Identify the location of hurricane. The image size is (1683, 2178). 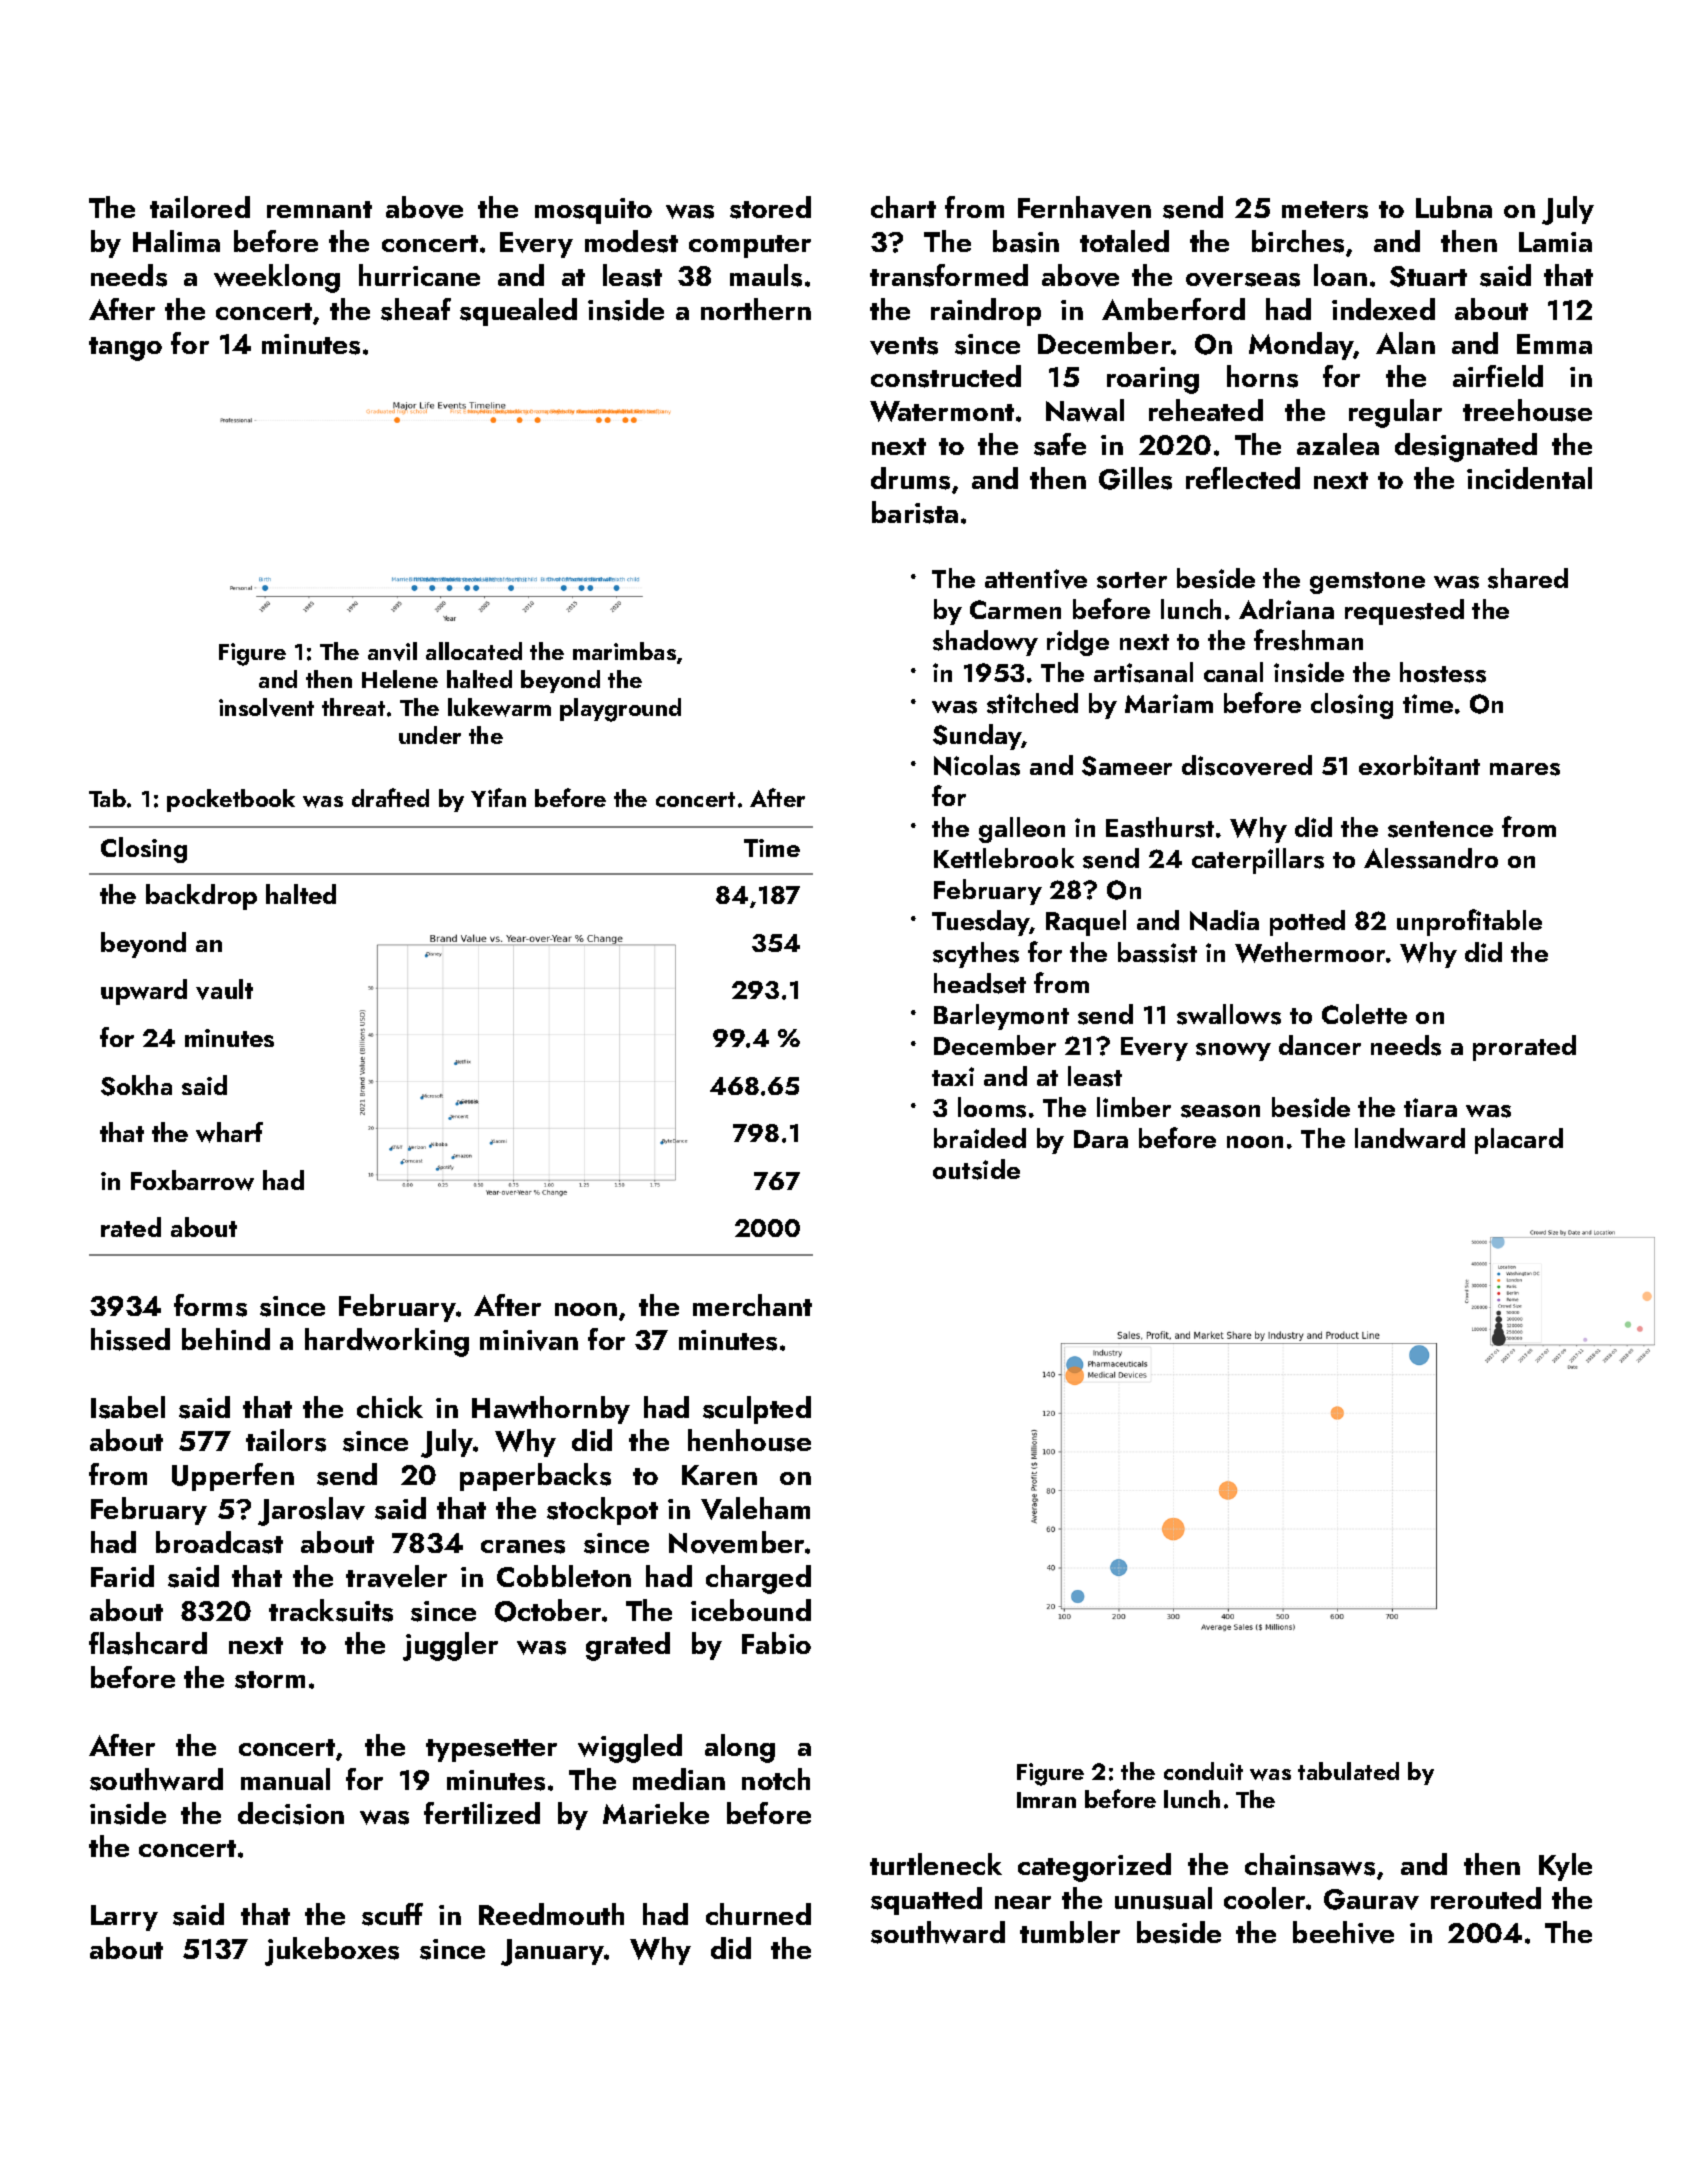
(419, 275).
